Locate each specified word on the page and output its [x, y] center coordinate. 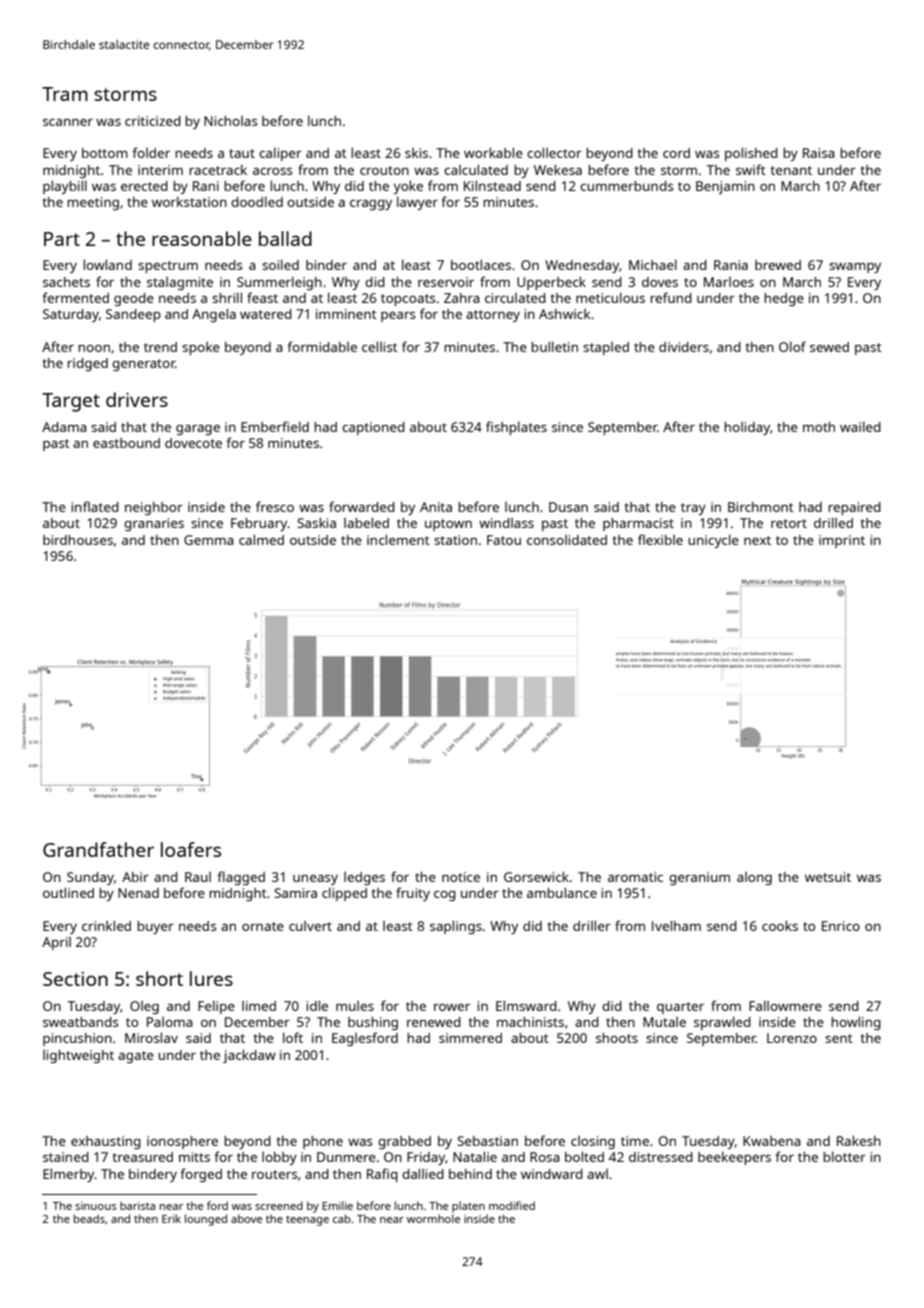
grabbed [404, 1142]
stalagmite [180, 283]
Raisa [819, 153]
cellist [380, 346]
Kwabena [772, 1141]
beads [89, 1218]
